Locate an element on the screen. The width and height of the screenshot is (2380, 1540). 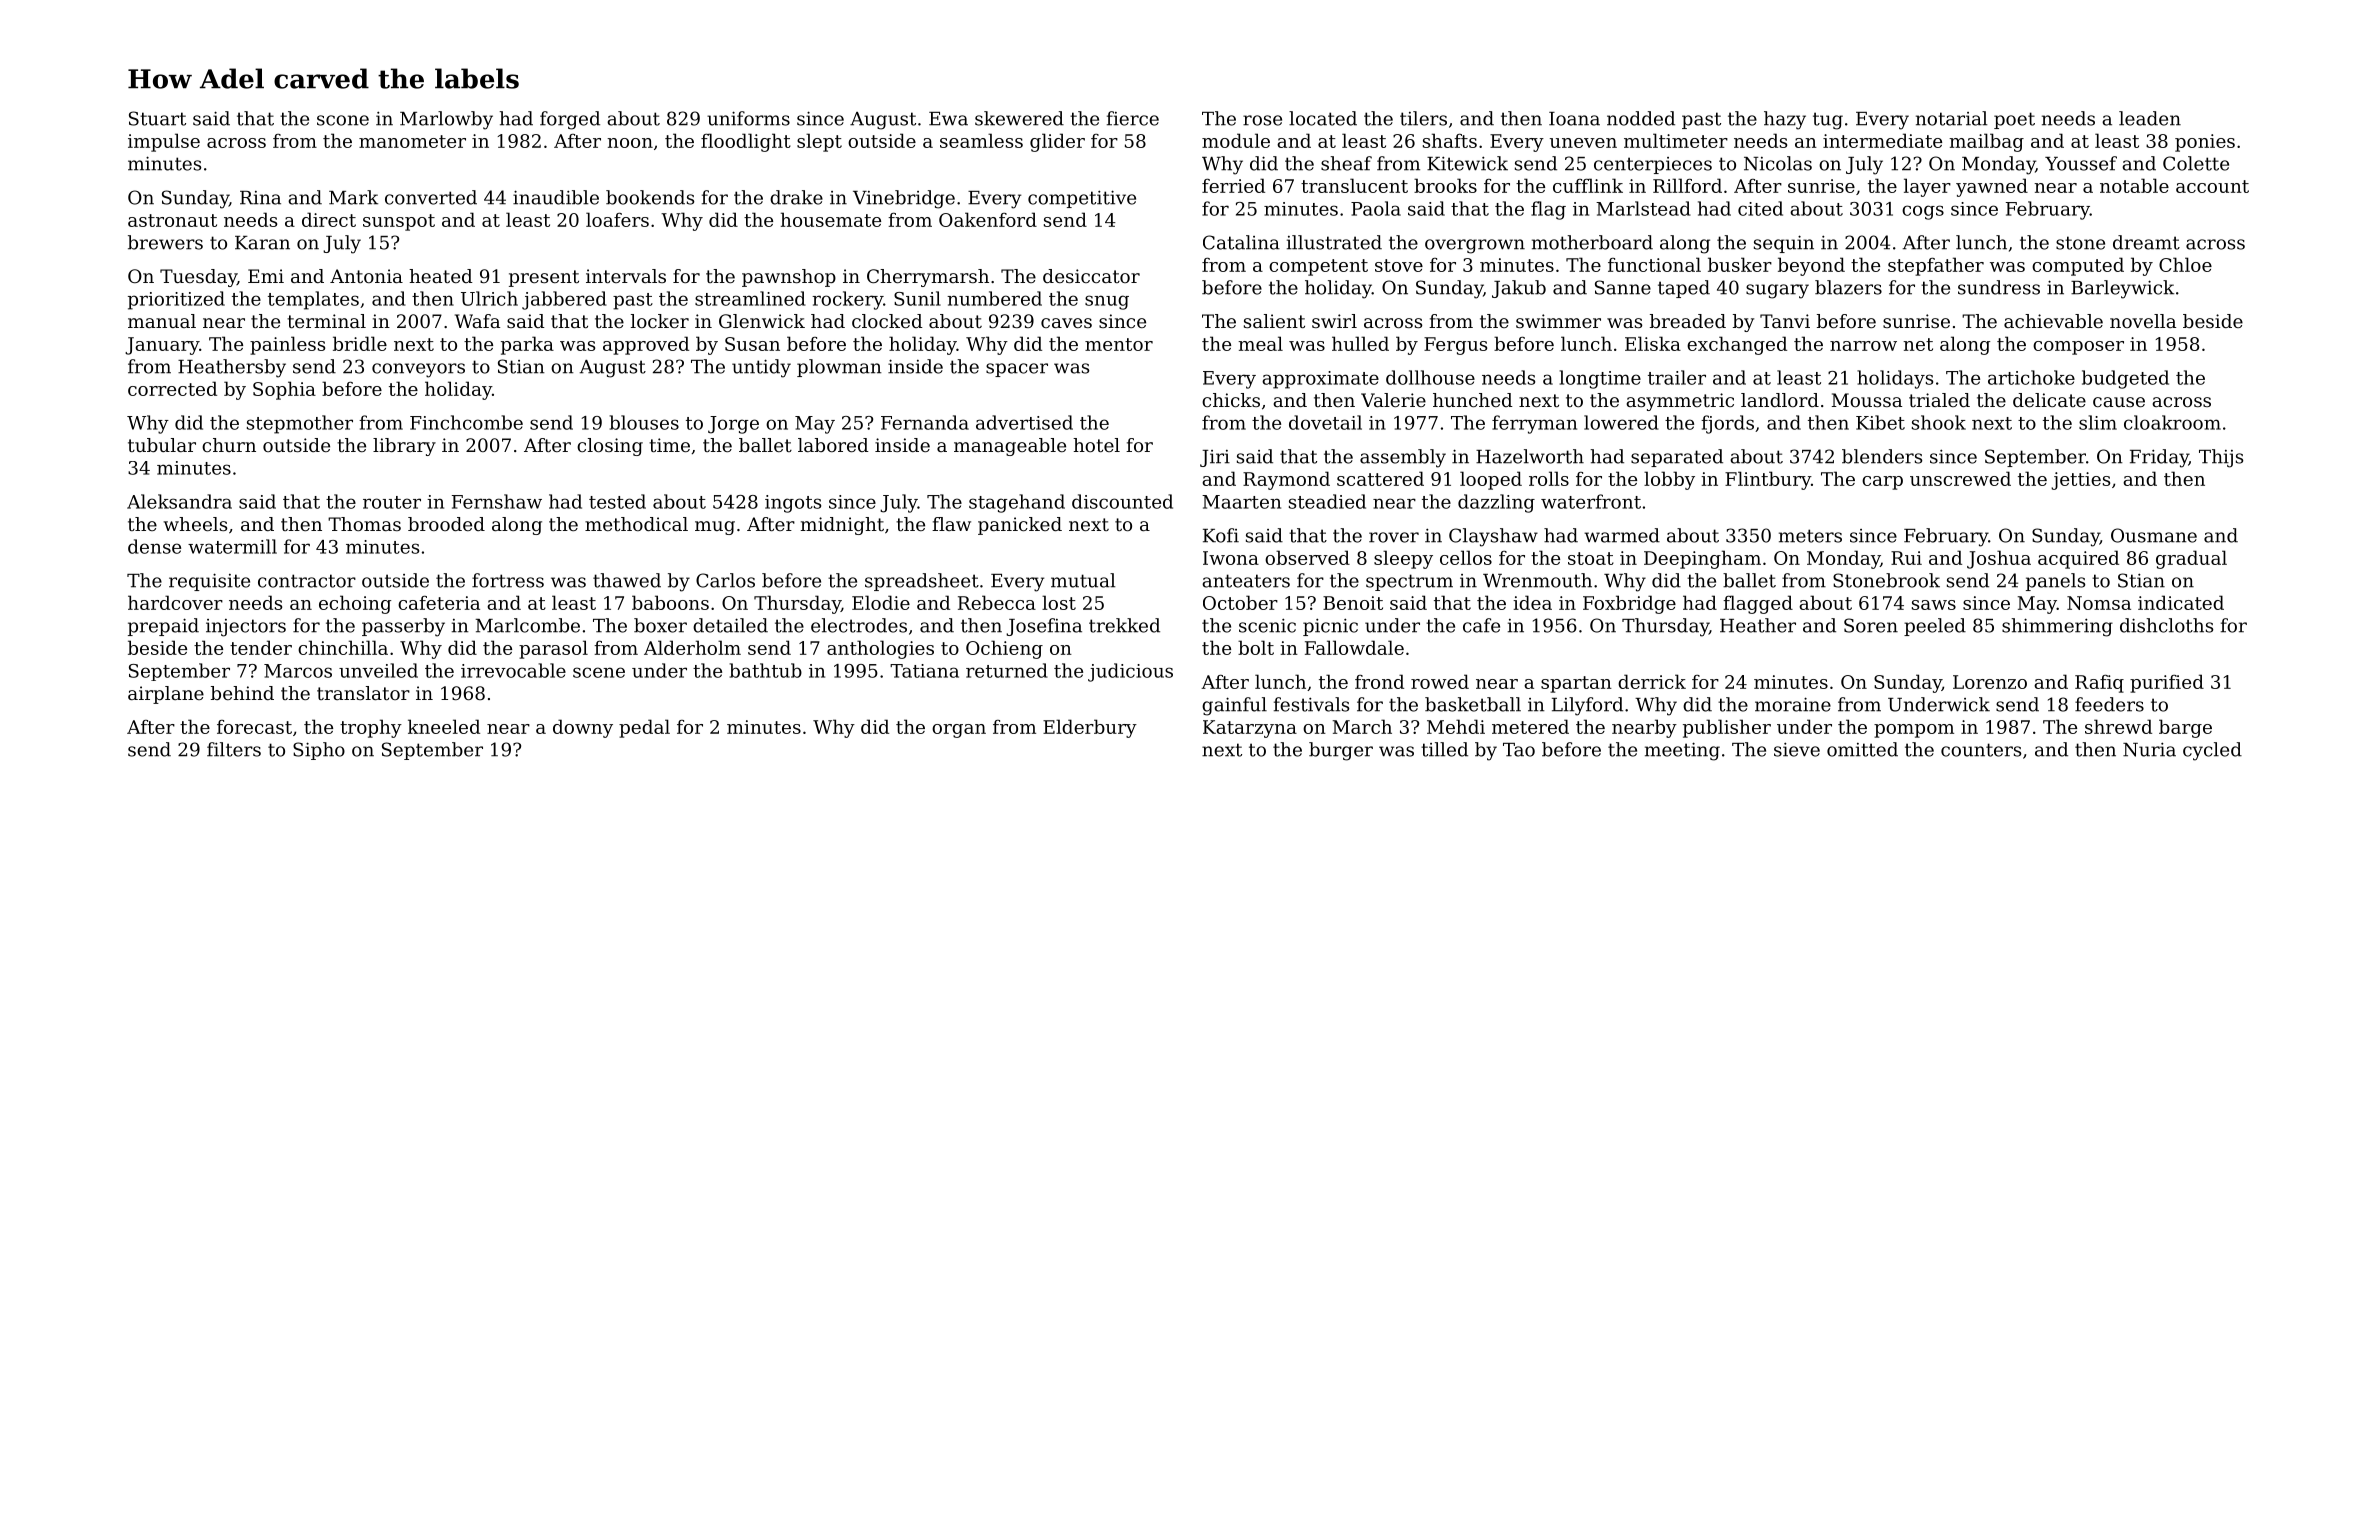
nodded is located at coordinates (1641, 118).
